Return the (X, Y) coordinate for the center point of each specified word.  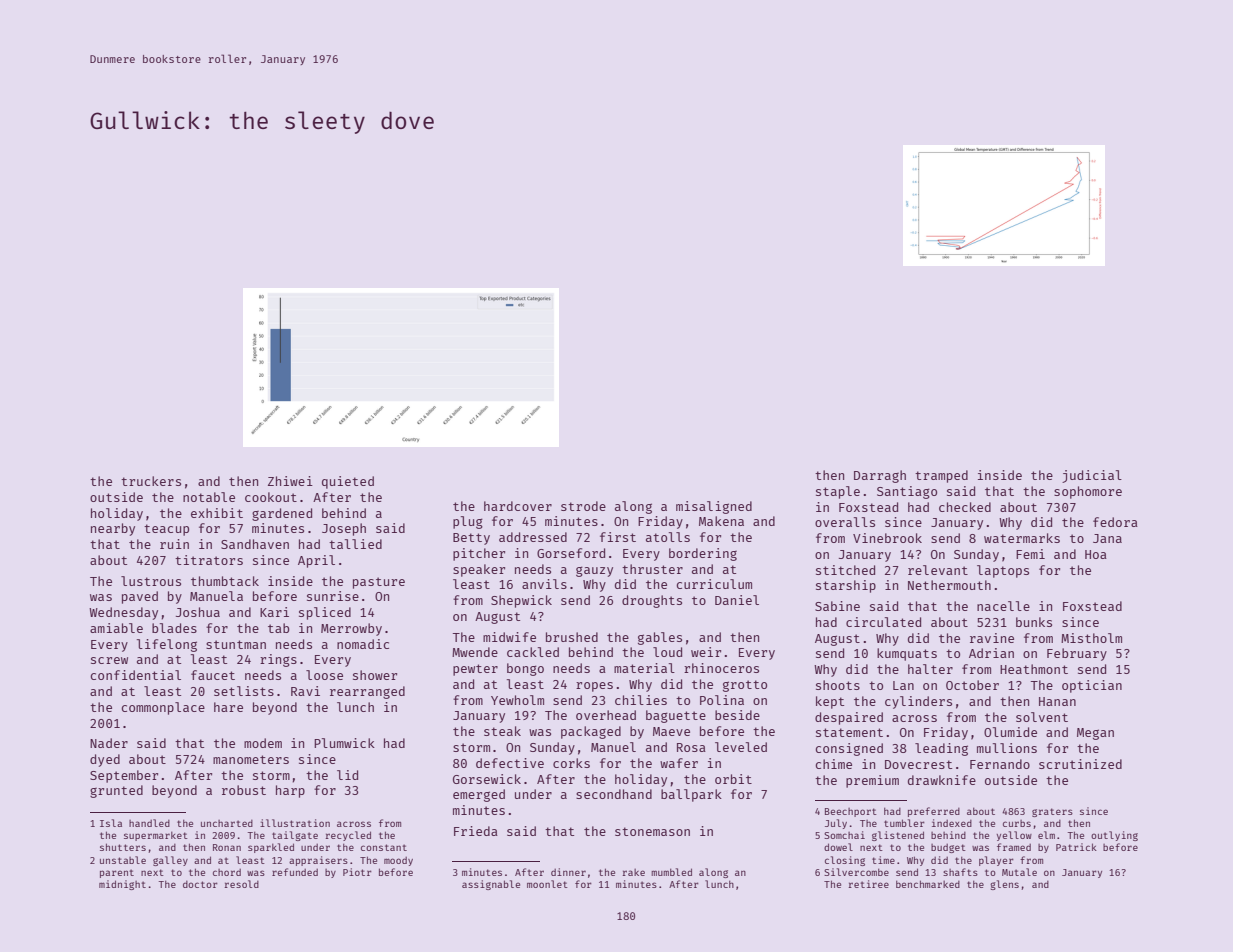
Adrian (991, 653)
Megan (1095, 734)
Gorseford (571, 553)
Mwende (475, 652)
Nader (109, 743)
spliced (325, 613)
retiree (868, 884)
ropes (594, 687)
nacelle (1003, 606)
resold (241, 884)
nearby (113, 529)
